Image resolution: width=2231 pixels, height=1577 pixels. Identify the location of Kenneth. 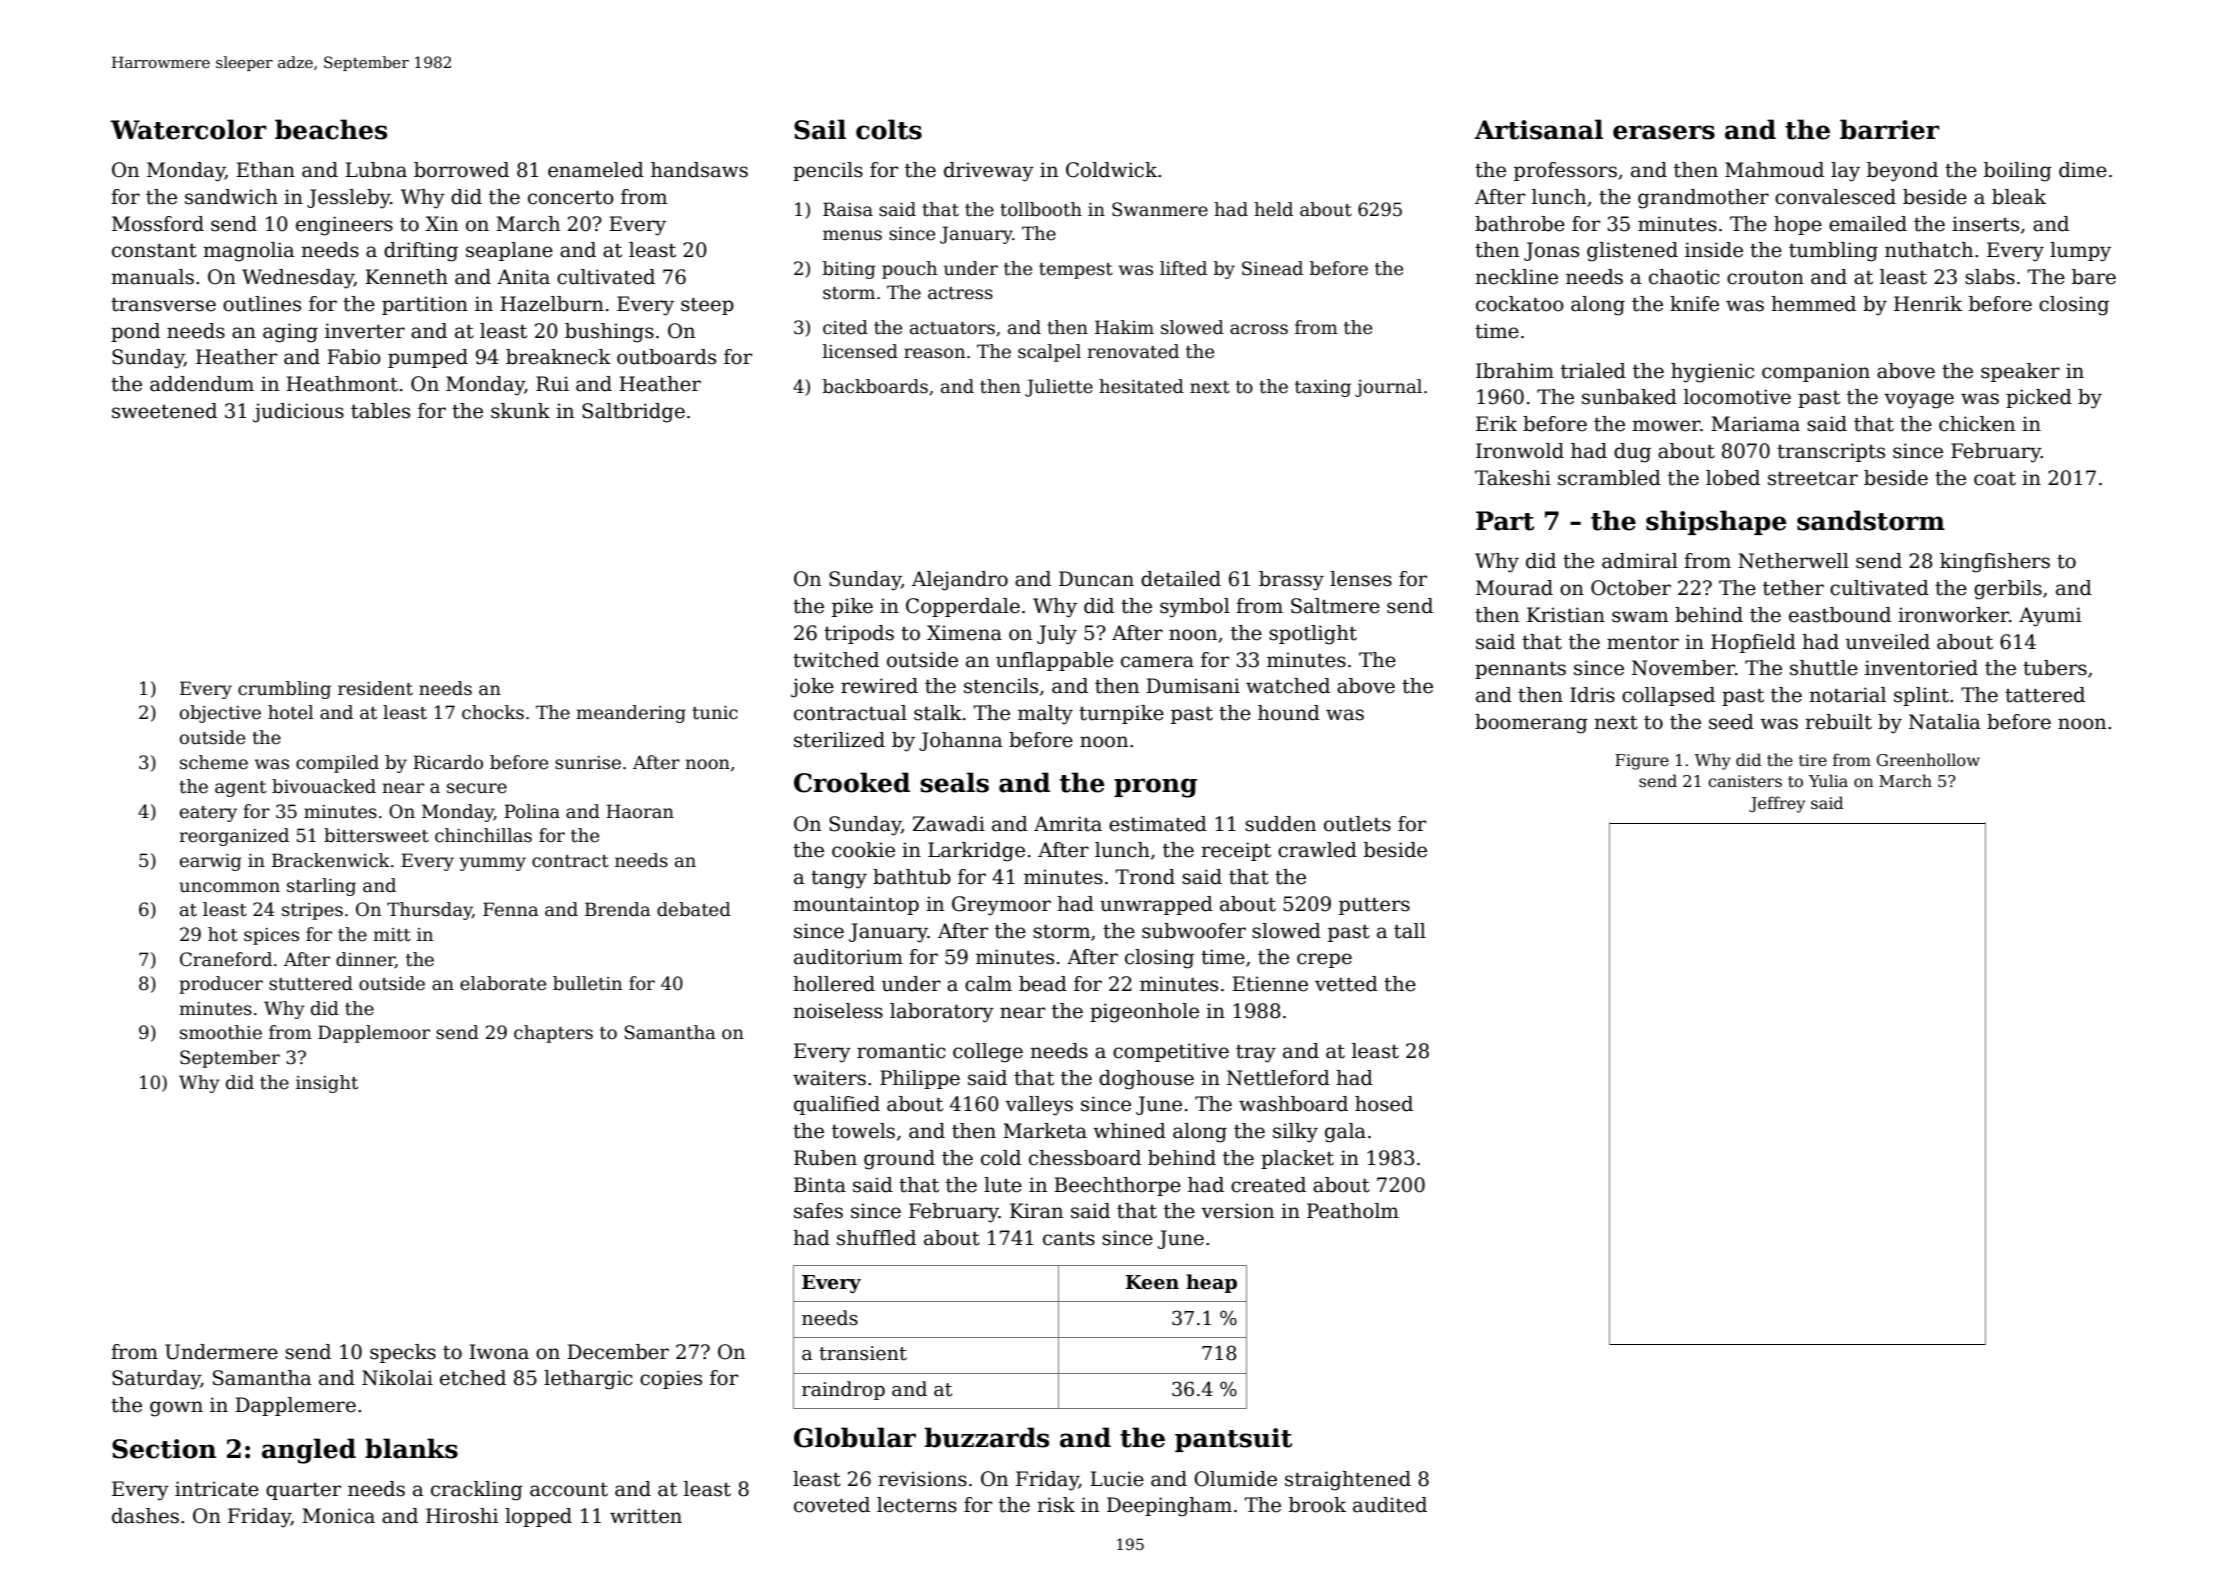
(406, 277).
